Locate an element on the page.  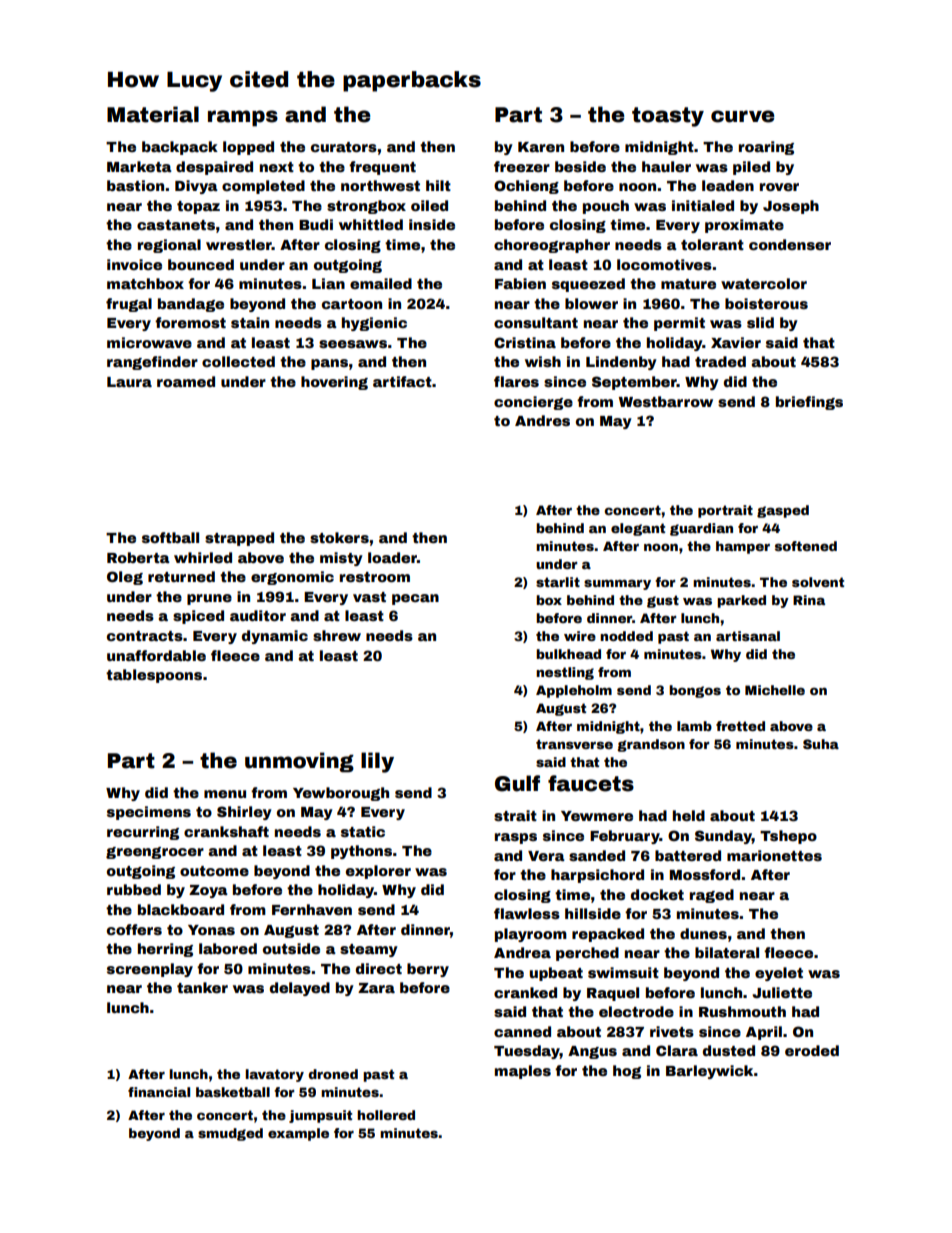
Laura is located at coordinates (129, 382).
